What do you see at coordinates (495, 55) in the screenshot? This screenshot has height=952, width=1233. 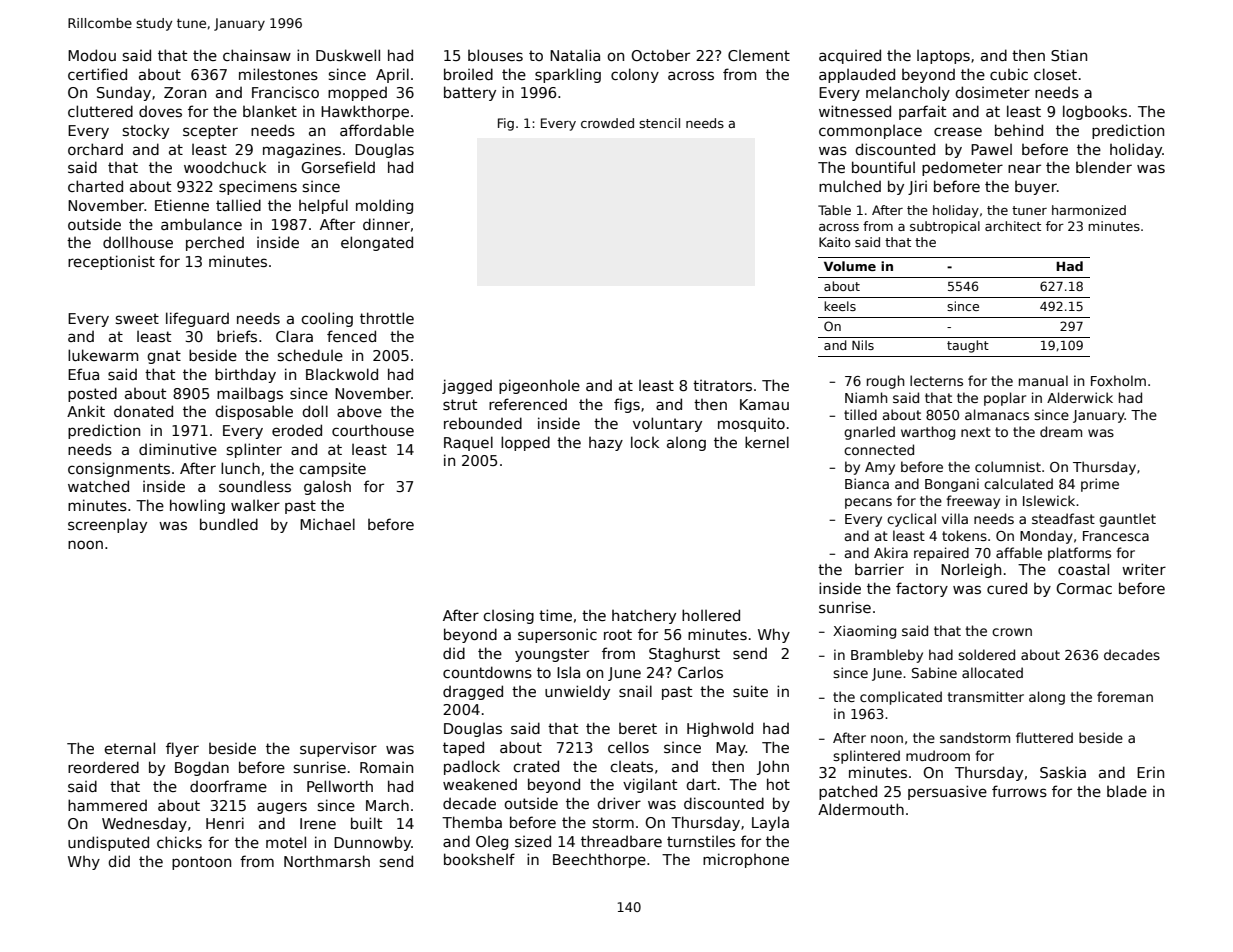 I see `blouses` at bounding box center [495, 55].
